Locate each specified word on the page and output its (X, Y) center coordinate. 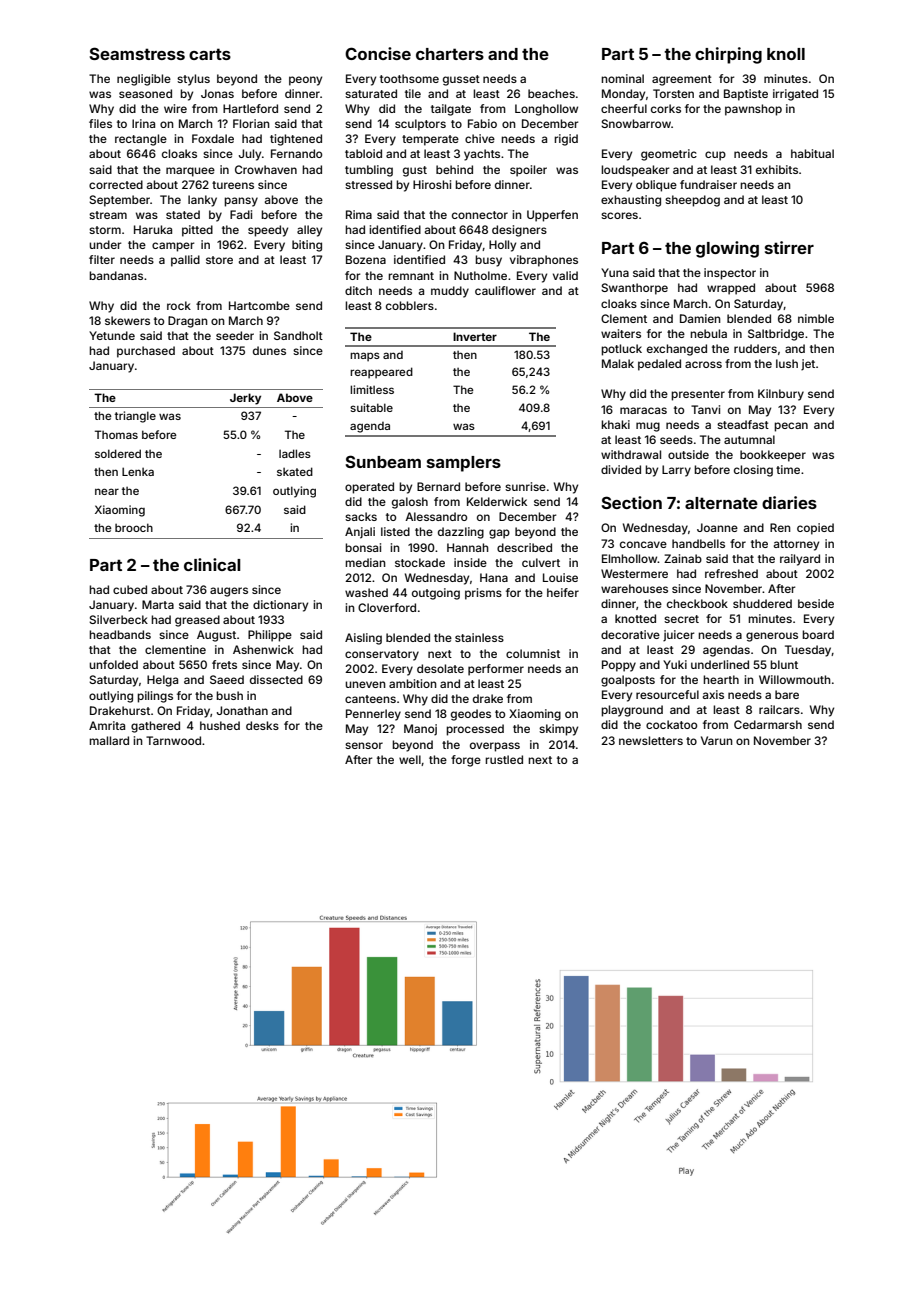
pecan (791, 427)
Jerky (245, 399)
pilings (155, 697)
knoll (786, 54)
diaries (789, 502)
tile (413, 93)
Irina (143, 123)
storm (105, 230)
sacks (361, 516)
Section (631, 502)
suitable (371, 407)
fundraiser (708, 184)
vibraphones (544, 261)
